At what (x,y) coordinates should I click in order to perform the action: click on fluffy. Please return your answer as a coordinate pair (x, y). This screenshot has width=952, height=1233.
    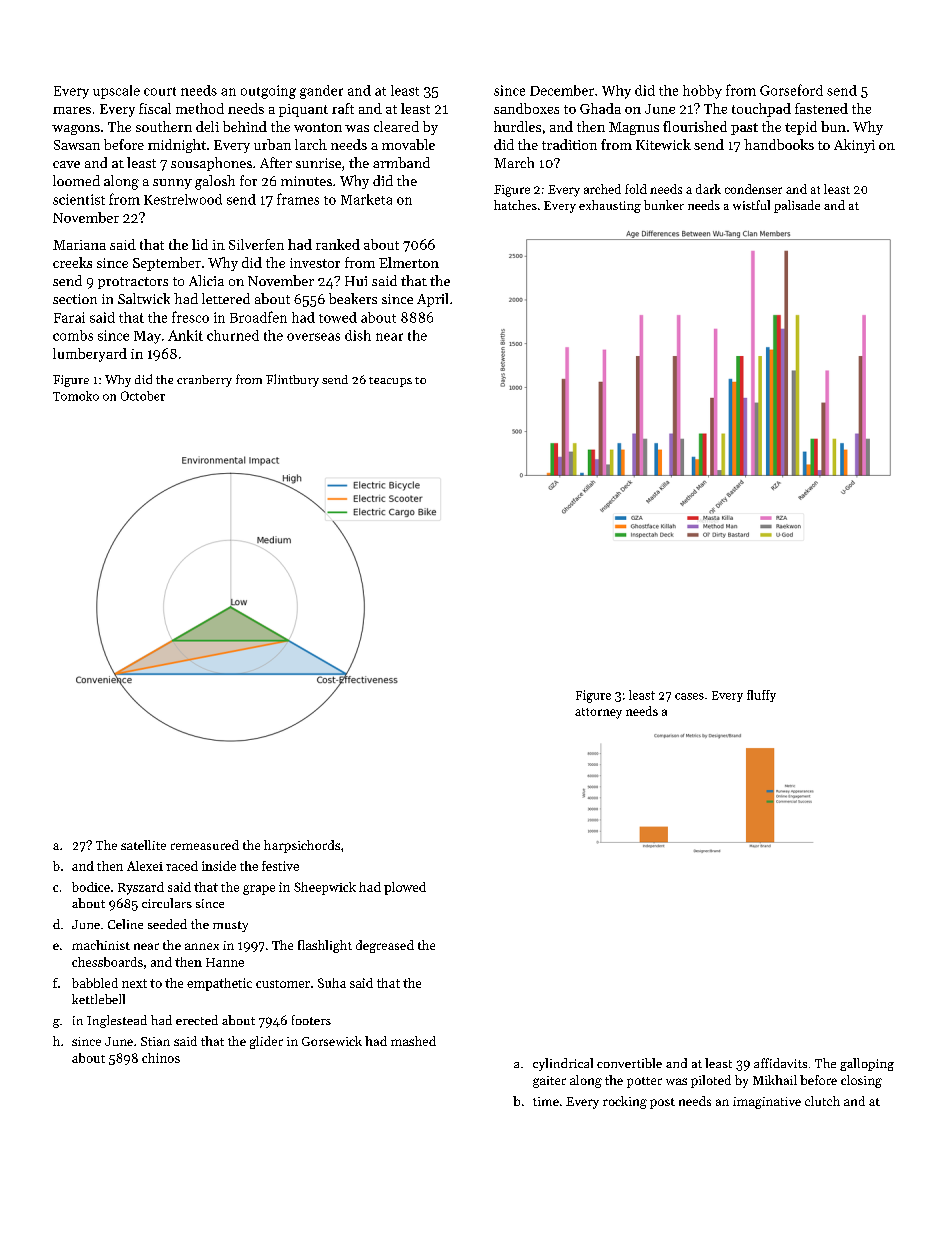
    Looking at the image, I should click on (761, 696).
